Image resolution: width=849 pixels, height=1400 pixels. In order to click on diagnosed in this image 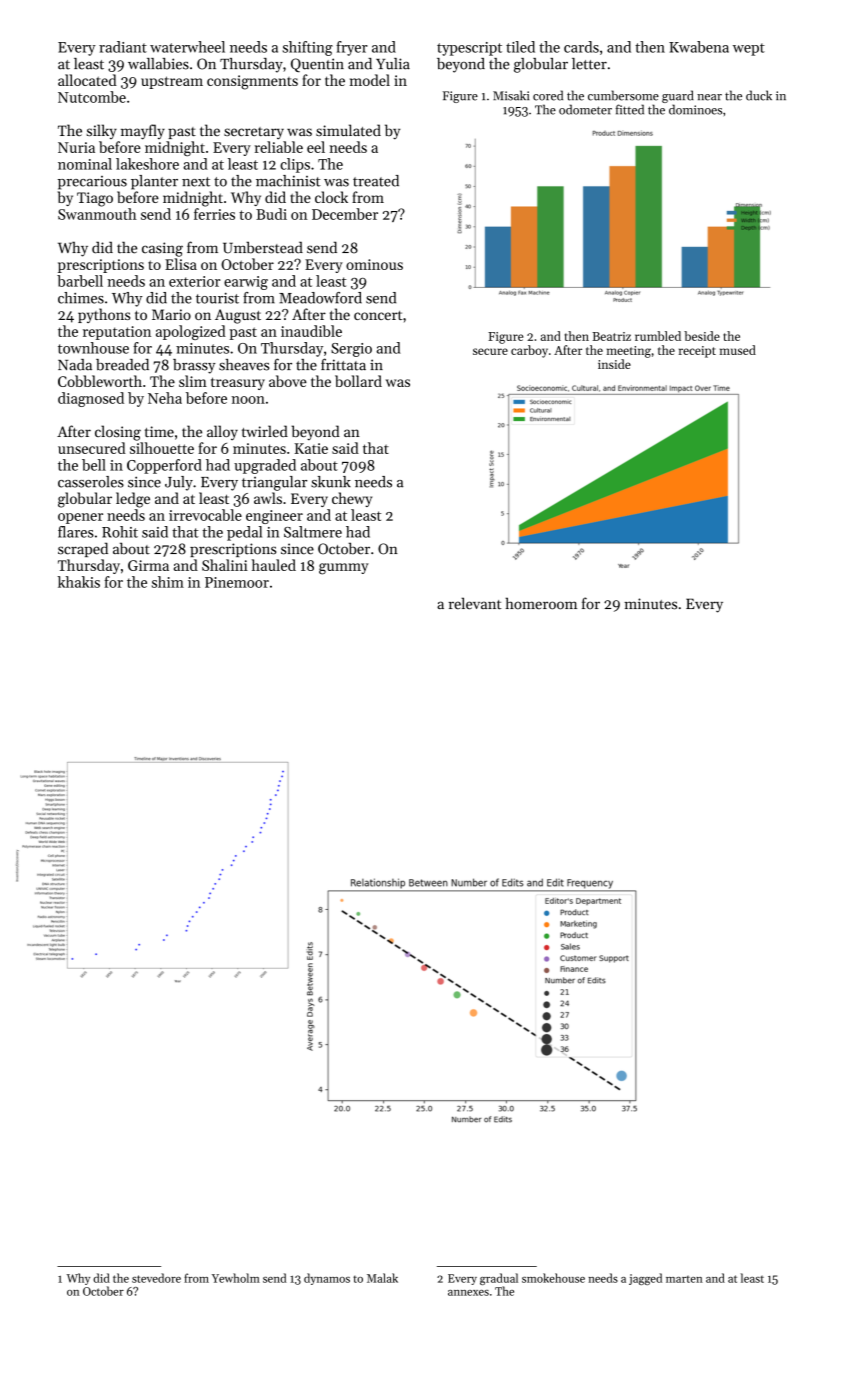, I will do `click(91, 399)`.
